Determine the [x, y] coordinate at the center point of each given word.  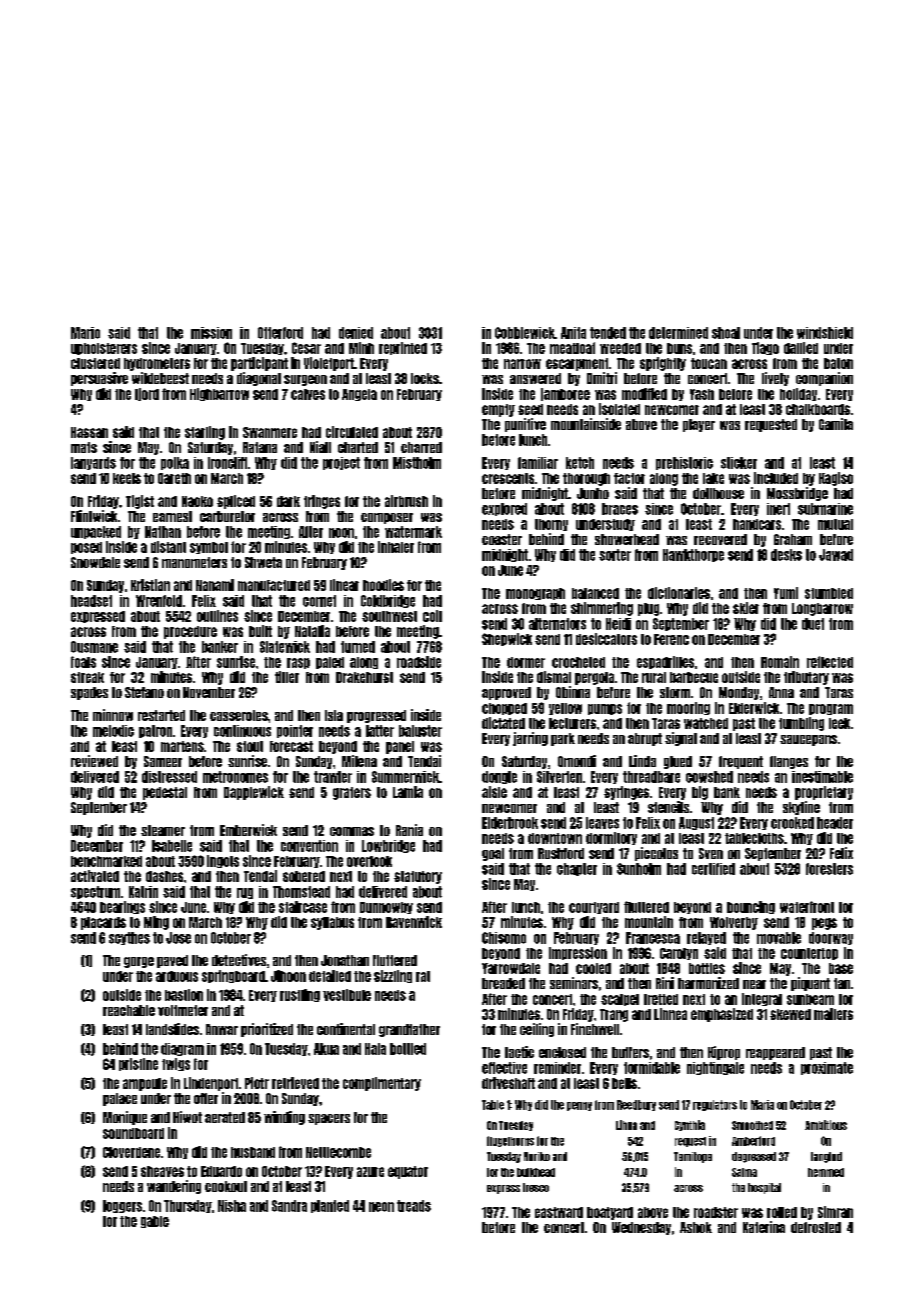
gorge [139, 962]
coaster [502, 539]
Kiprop [724, 1053]
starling [205, 433]
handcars [757, 524]
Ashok [696, 1227]
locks [425, 378]
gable [155, 1222]
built [260, 631]
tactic [519, 1052]
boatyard [610, 1213]
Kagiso [836, 479]
